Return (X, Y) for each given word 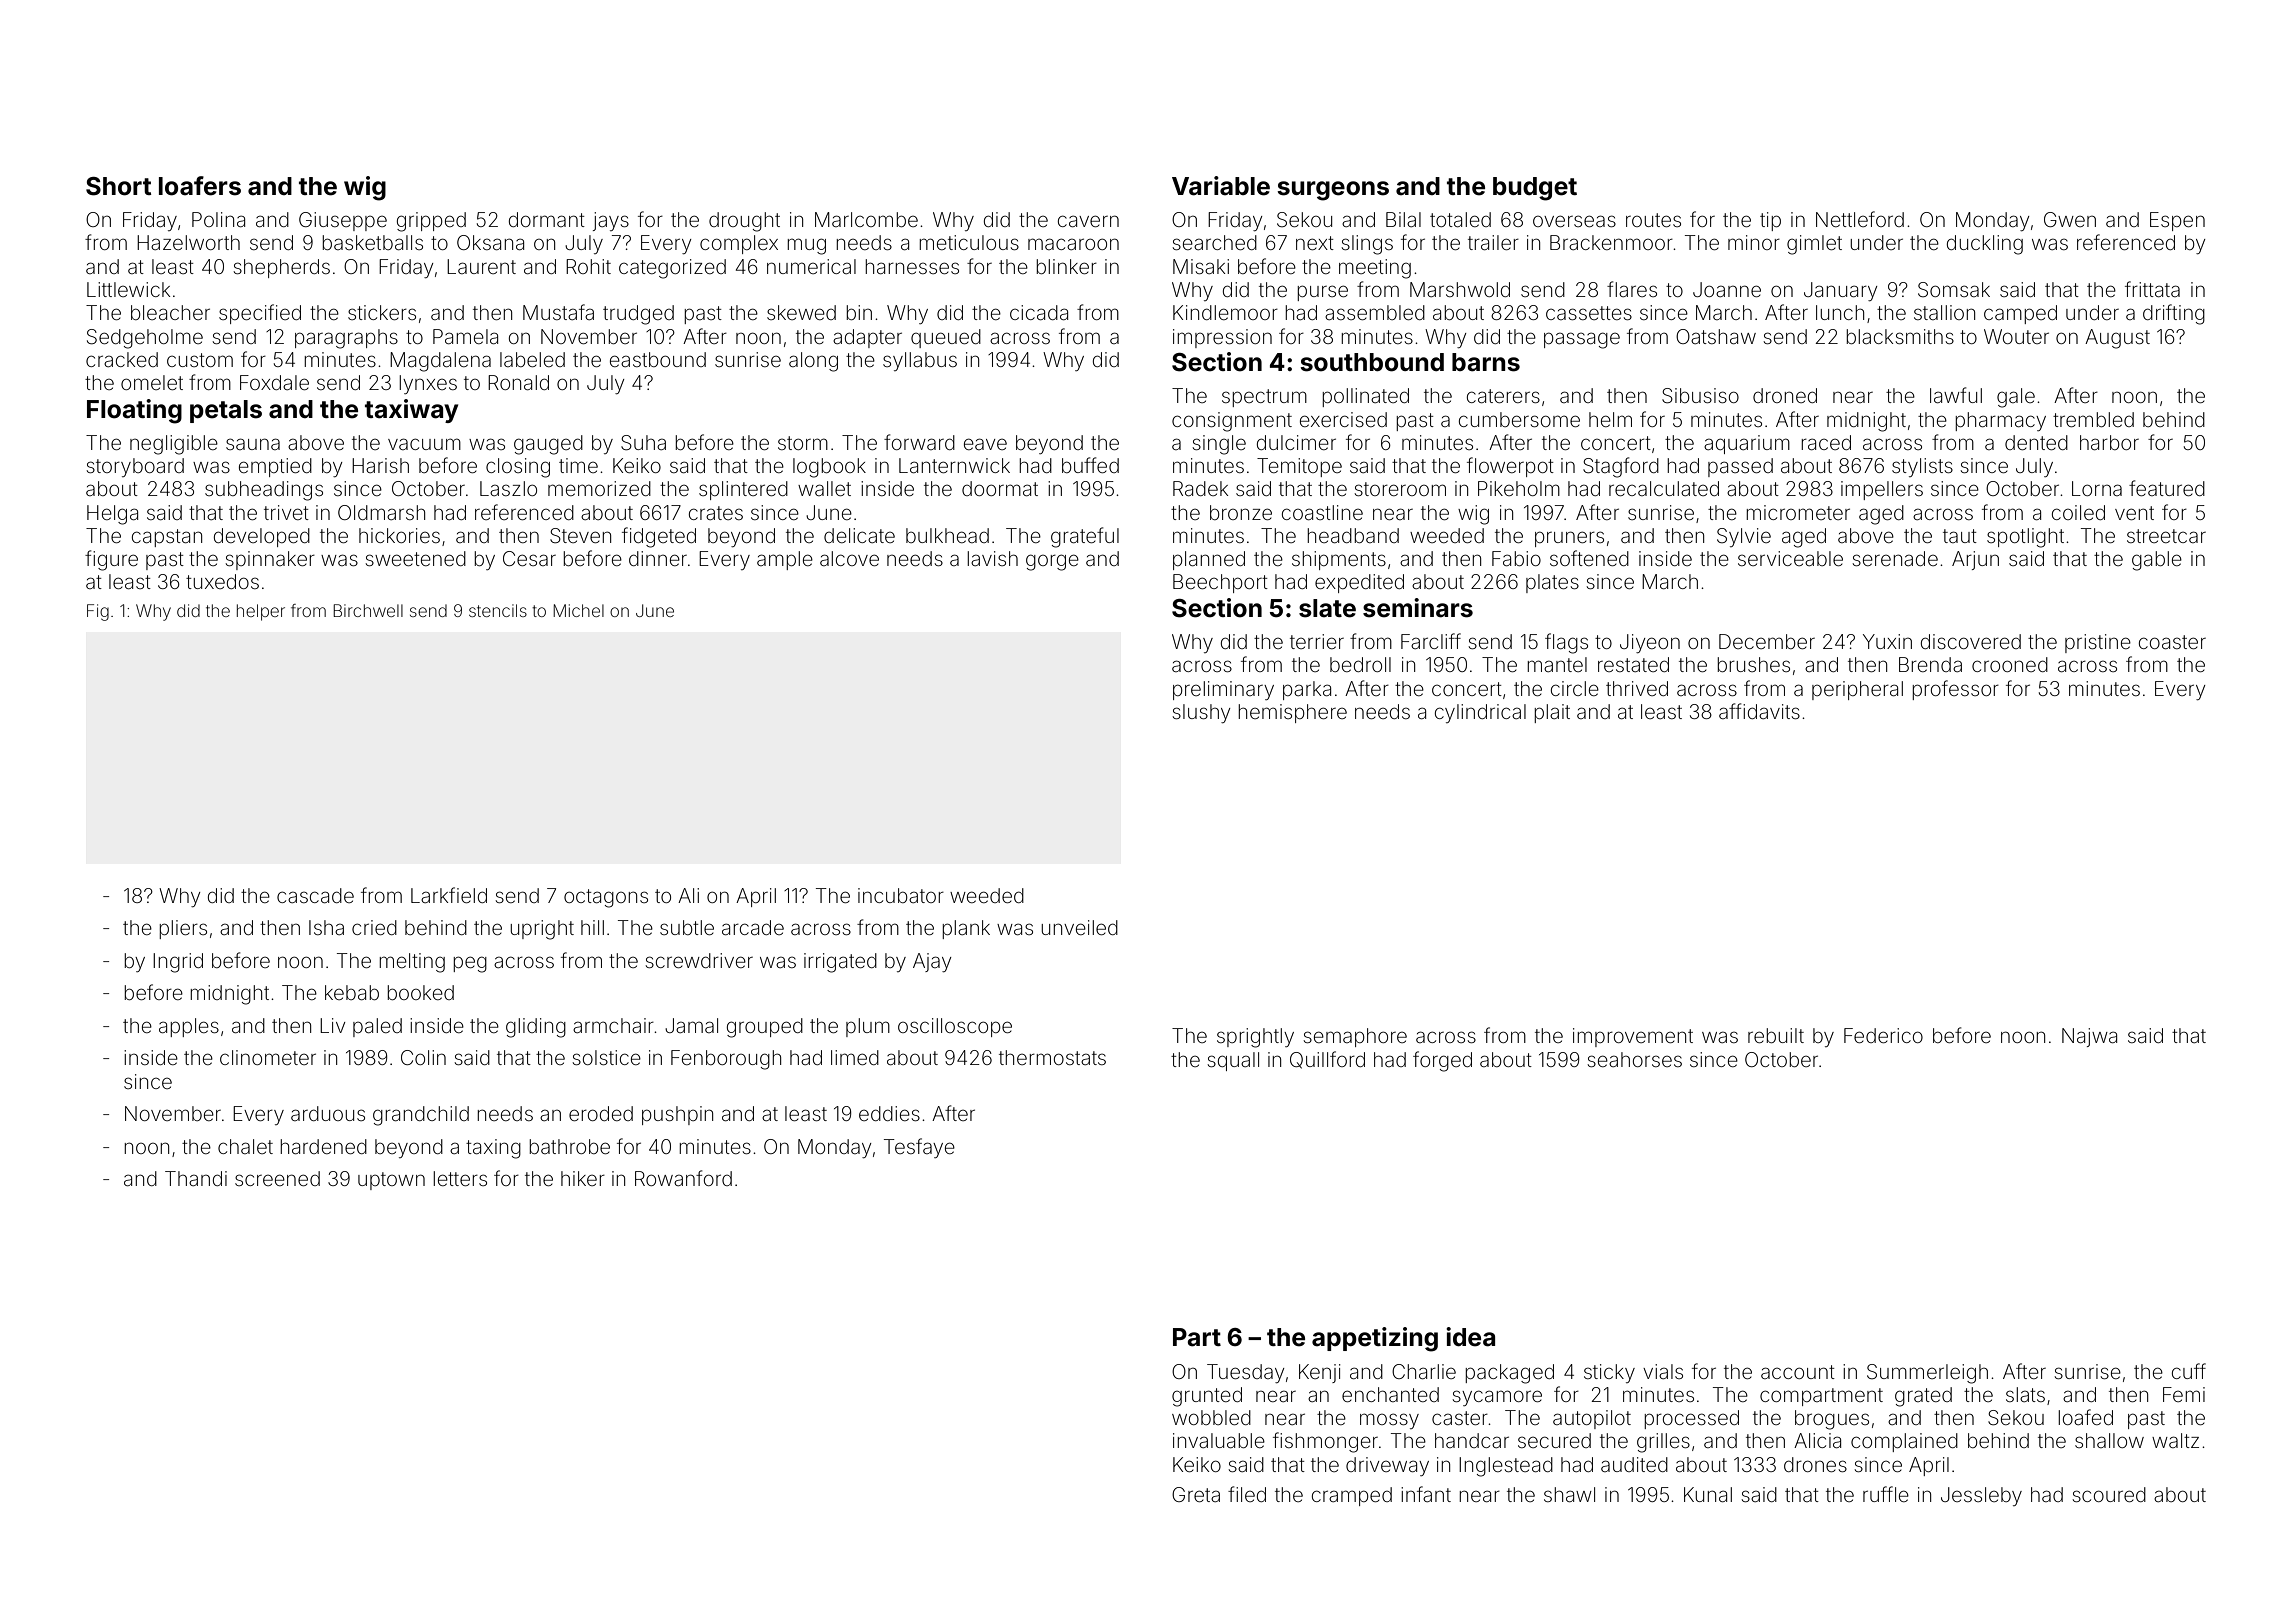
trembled (2093, 419)
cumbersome (1519, 419)
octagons (606, 898)
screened (277, 1178)
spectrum (1264, 398)
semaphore (1355, 1037)
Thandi (196, 1178)
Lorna (2097, 488)
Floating (134, 411)
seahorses (1634, 1059)
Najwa (2089, 1037)
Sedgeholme (145, 339)
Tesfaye (919, 1148)
